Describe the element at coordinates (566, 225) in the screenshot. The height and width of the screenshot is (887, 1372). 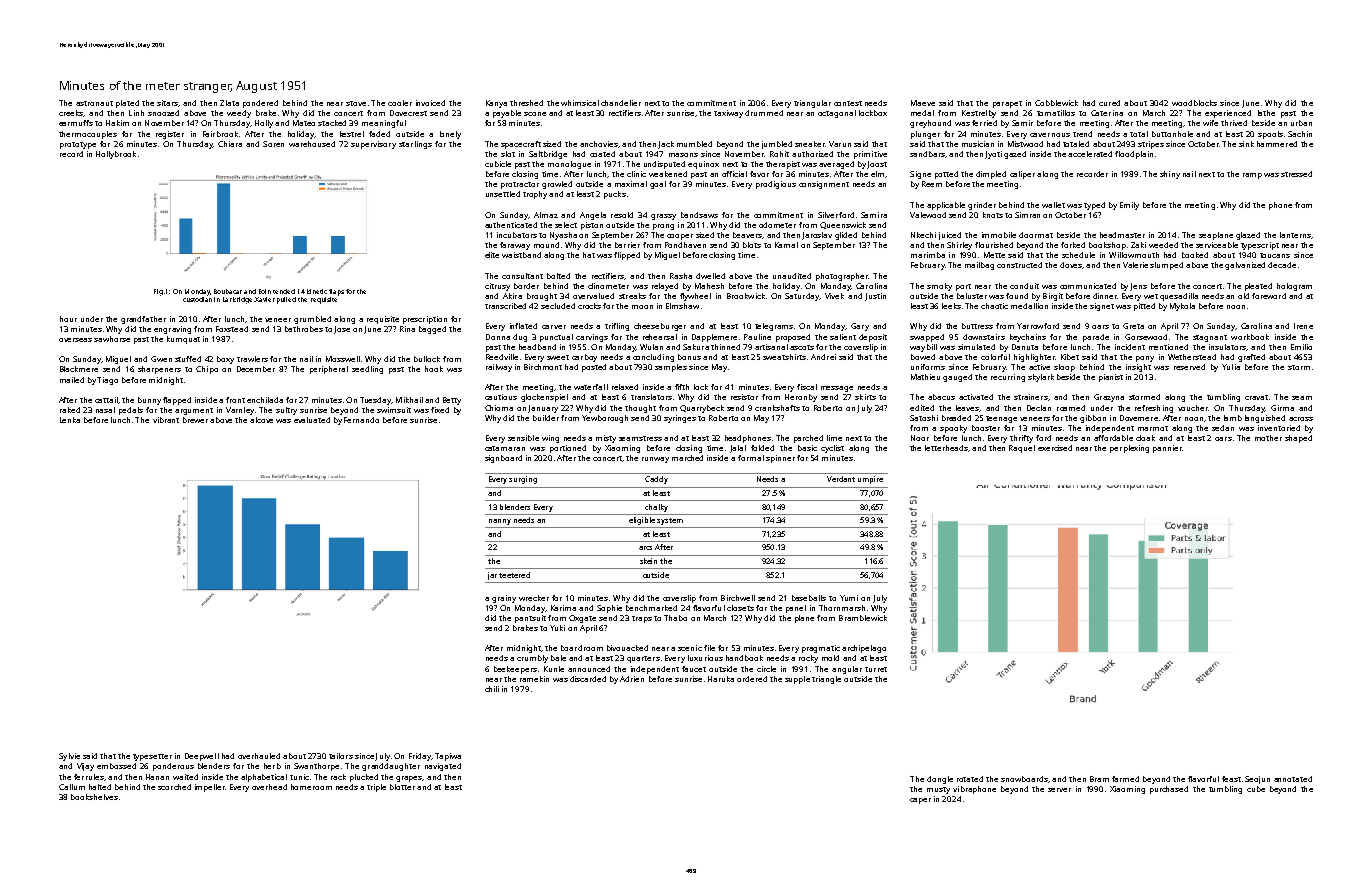
I see `select` at that location.
